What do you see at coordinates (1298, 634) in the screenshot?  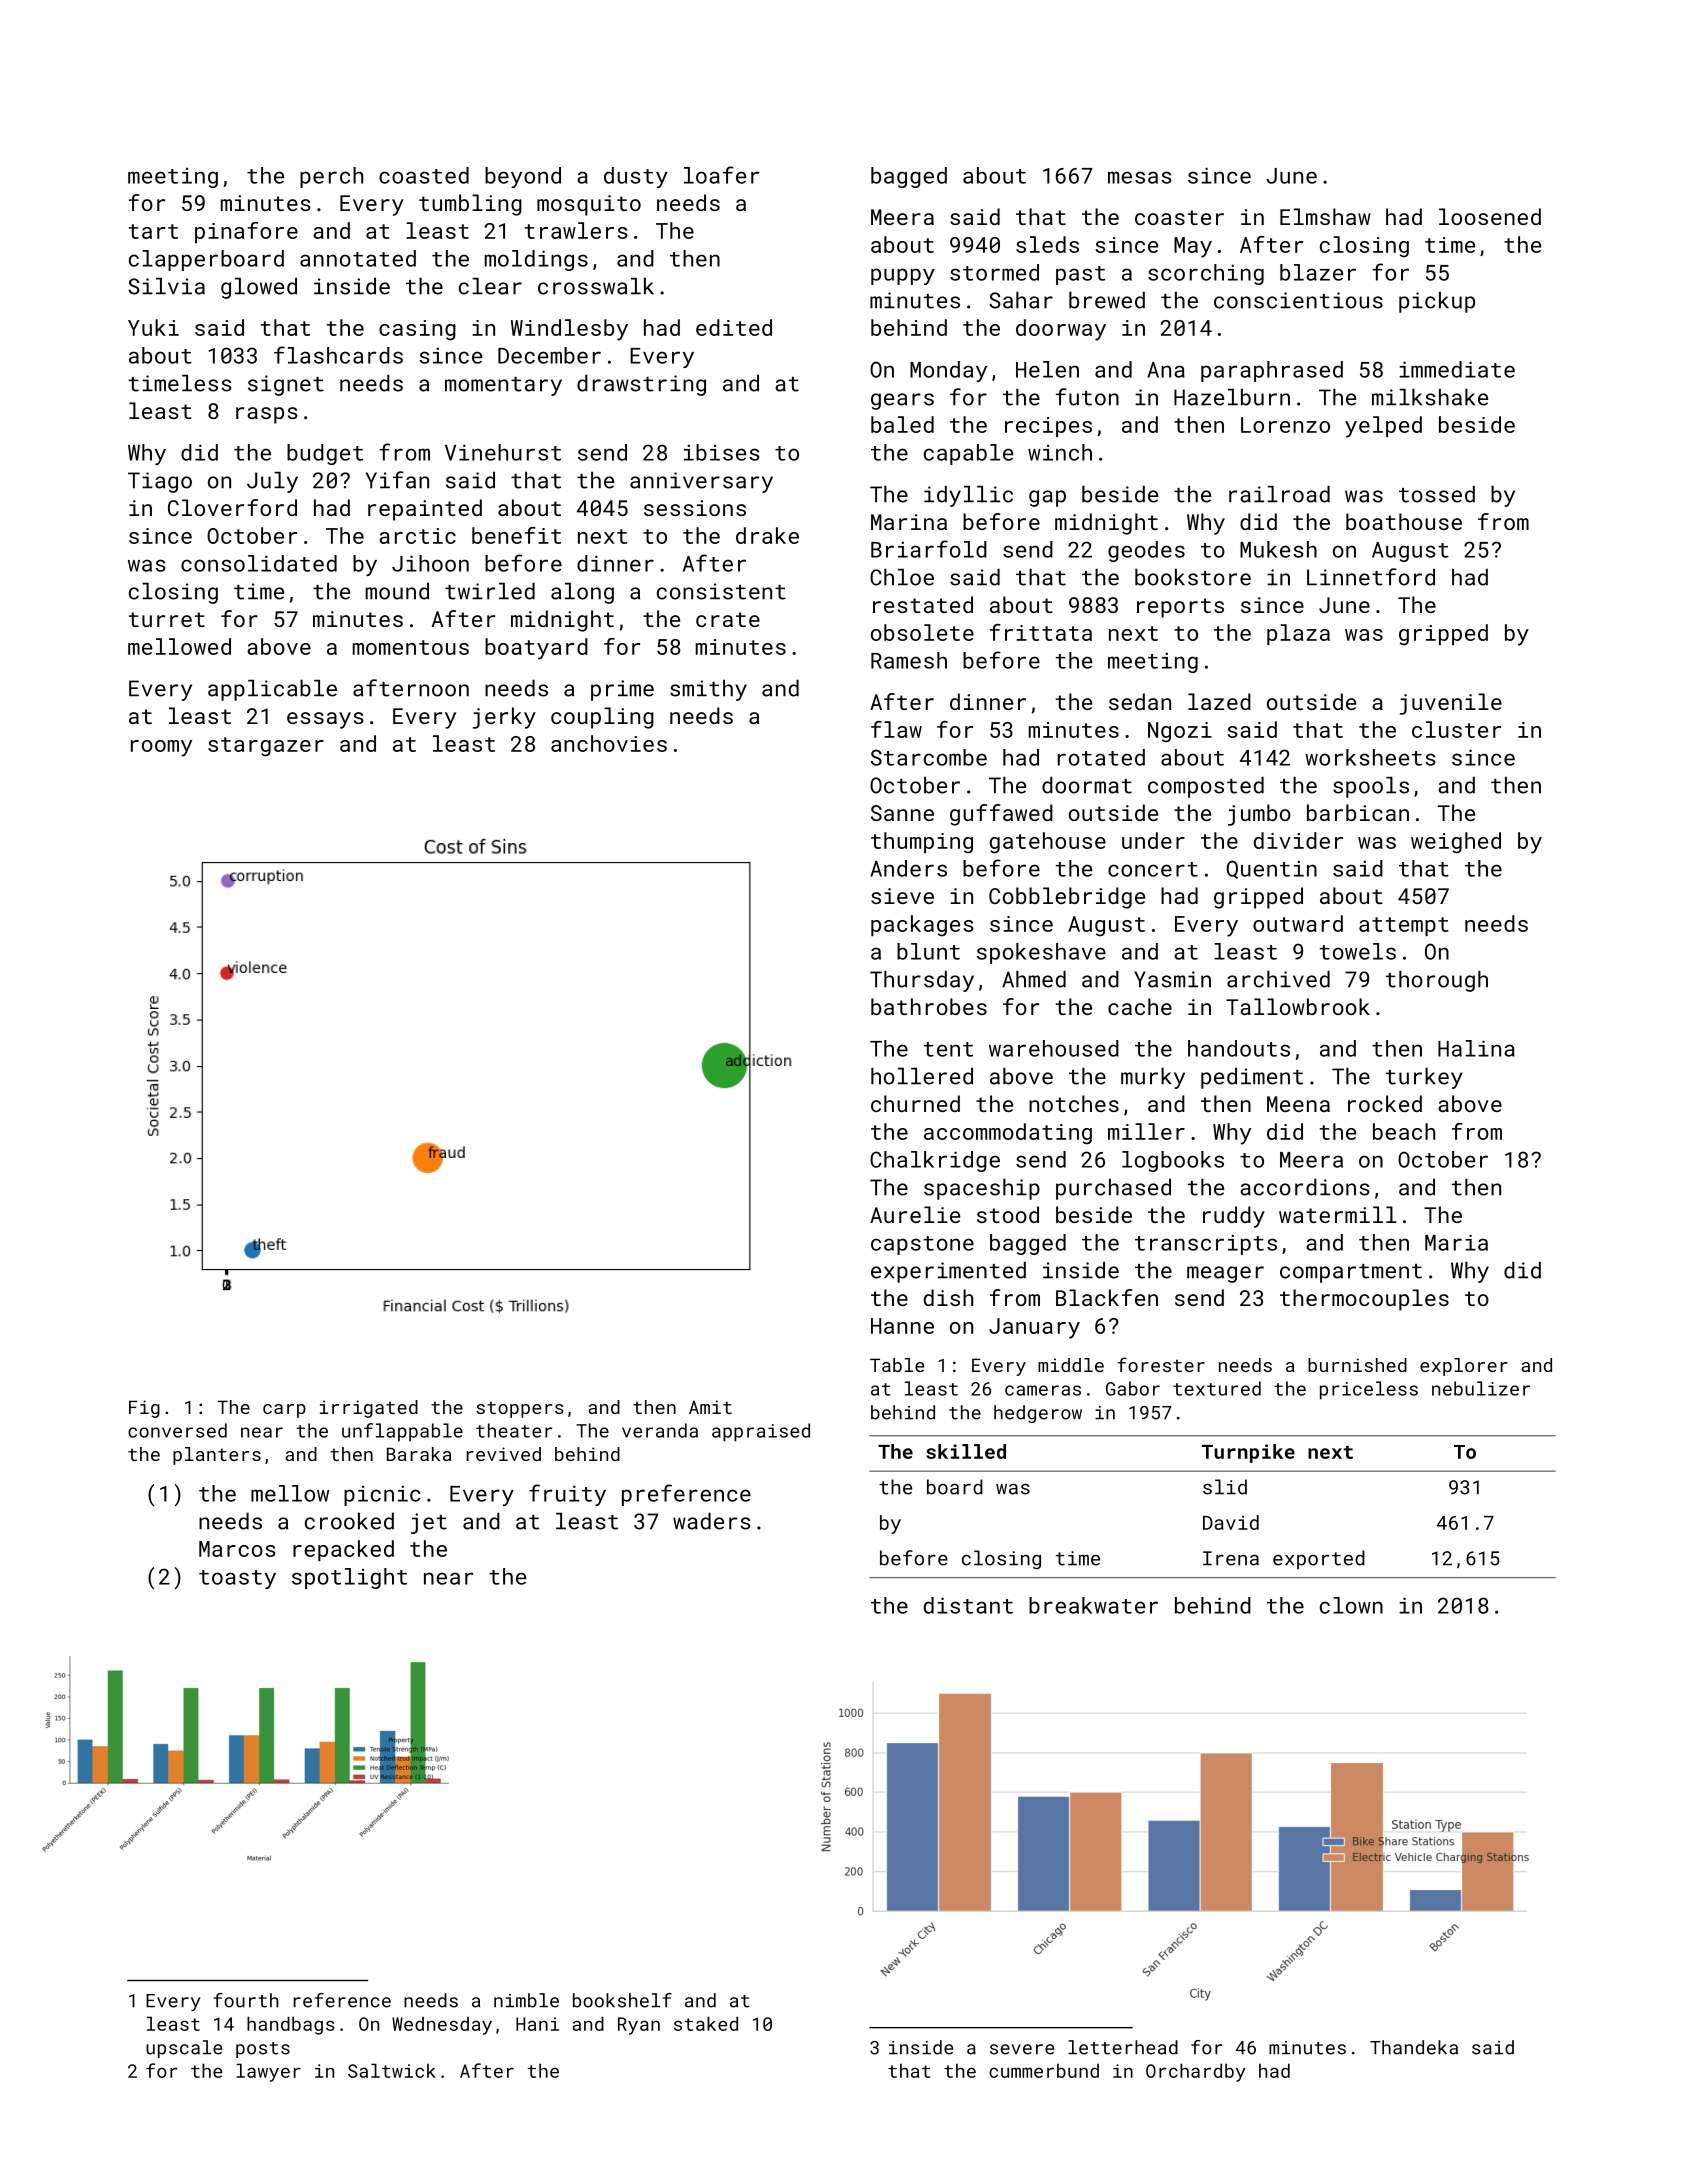 I see `plaza` at bounding box center [1298, 634].
